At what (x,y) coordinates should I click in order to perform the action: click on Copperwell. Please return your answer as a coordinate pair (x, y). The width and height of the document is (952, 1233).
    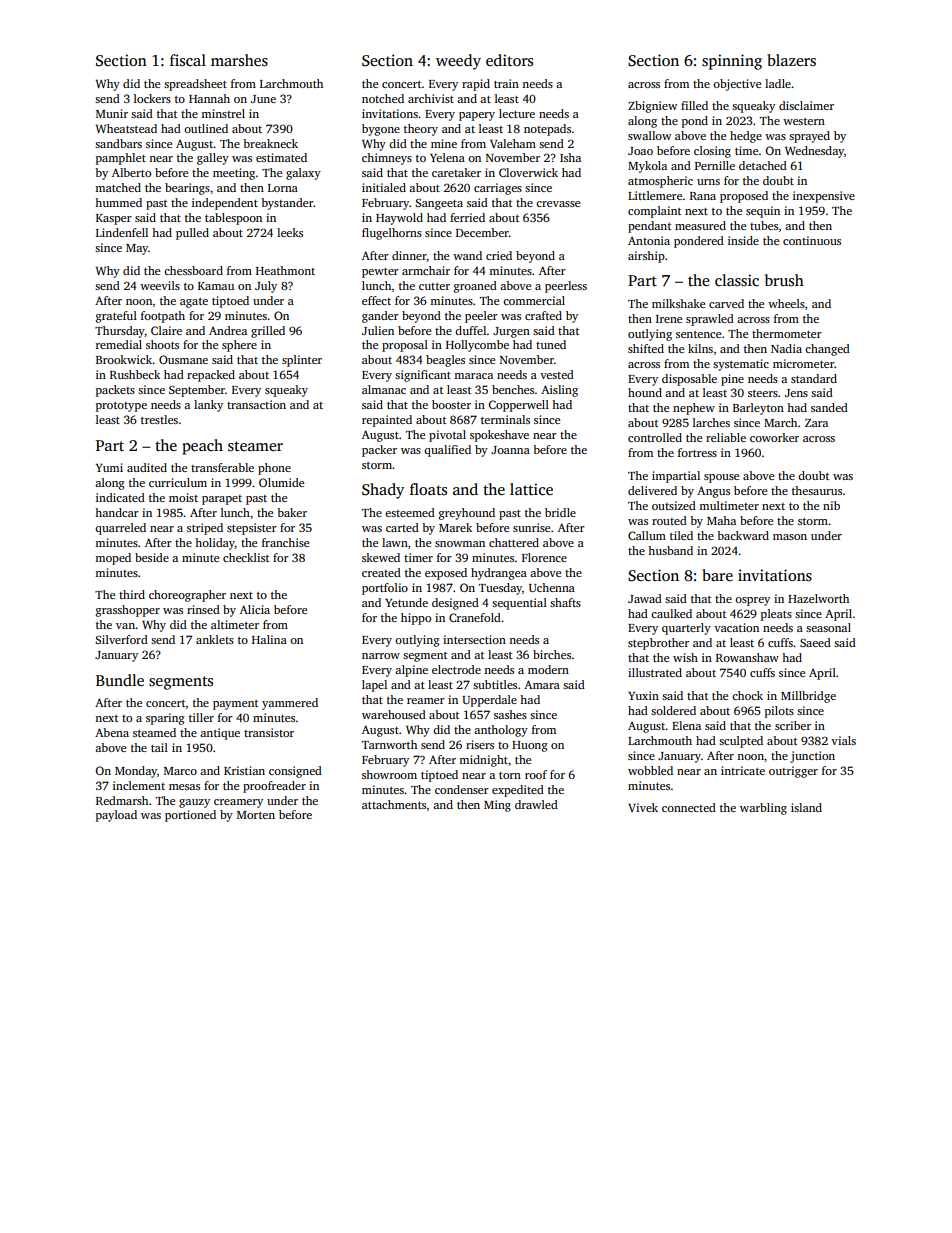
    Looking at the image, I should click on (518, 406).
